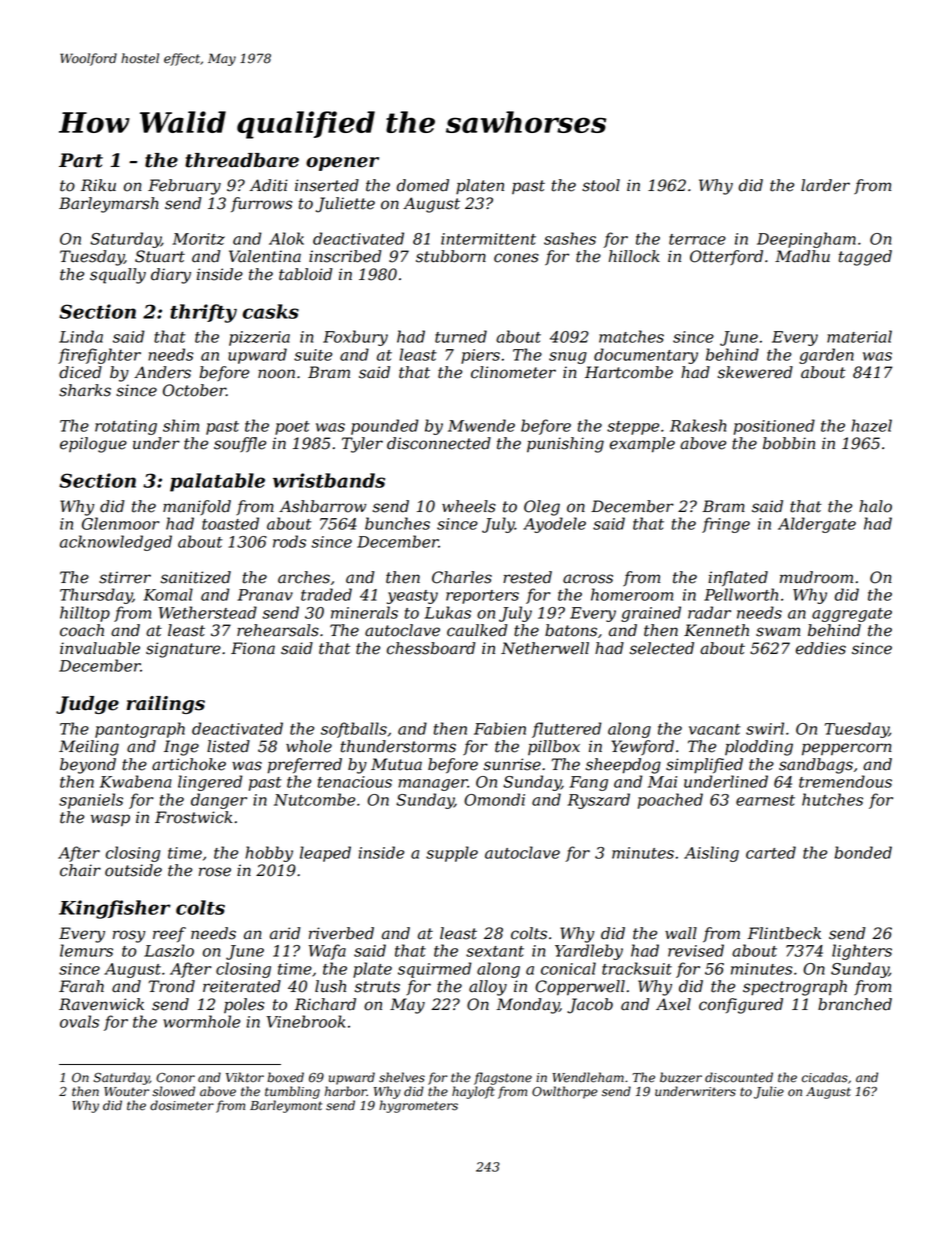 Image resolution: width=952 pixels, height=1233 pixels. What do you see at coordinates (739, 1077) in the screenshot?
I see `discounted` at bounding box center [739, 1077].
